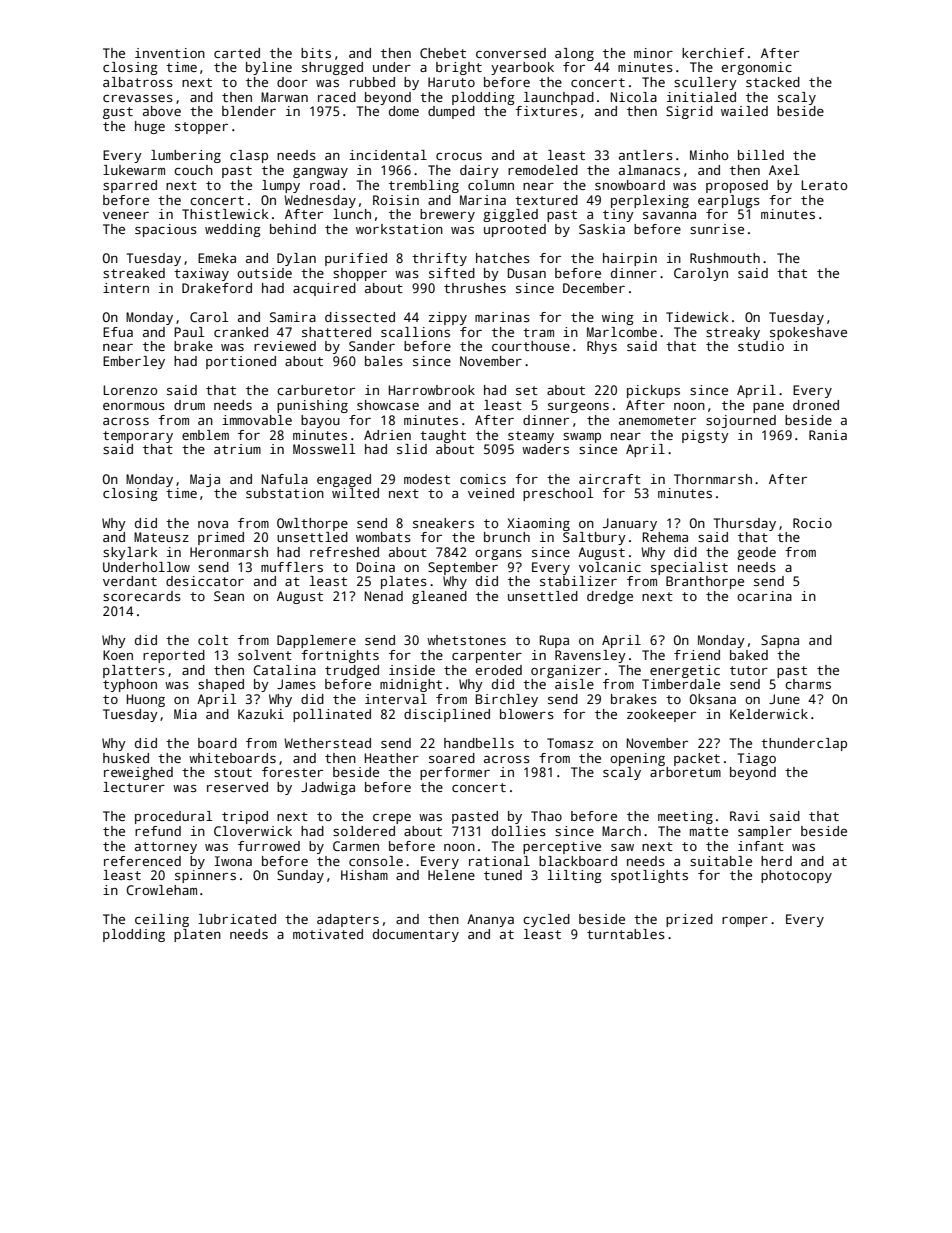  What do you see at coordinates (626, 934) in the image?
I see `turntables` at bounding box center [626, 934].
